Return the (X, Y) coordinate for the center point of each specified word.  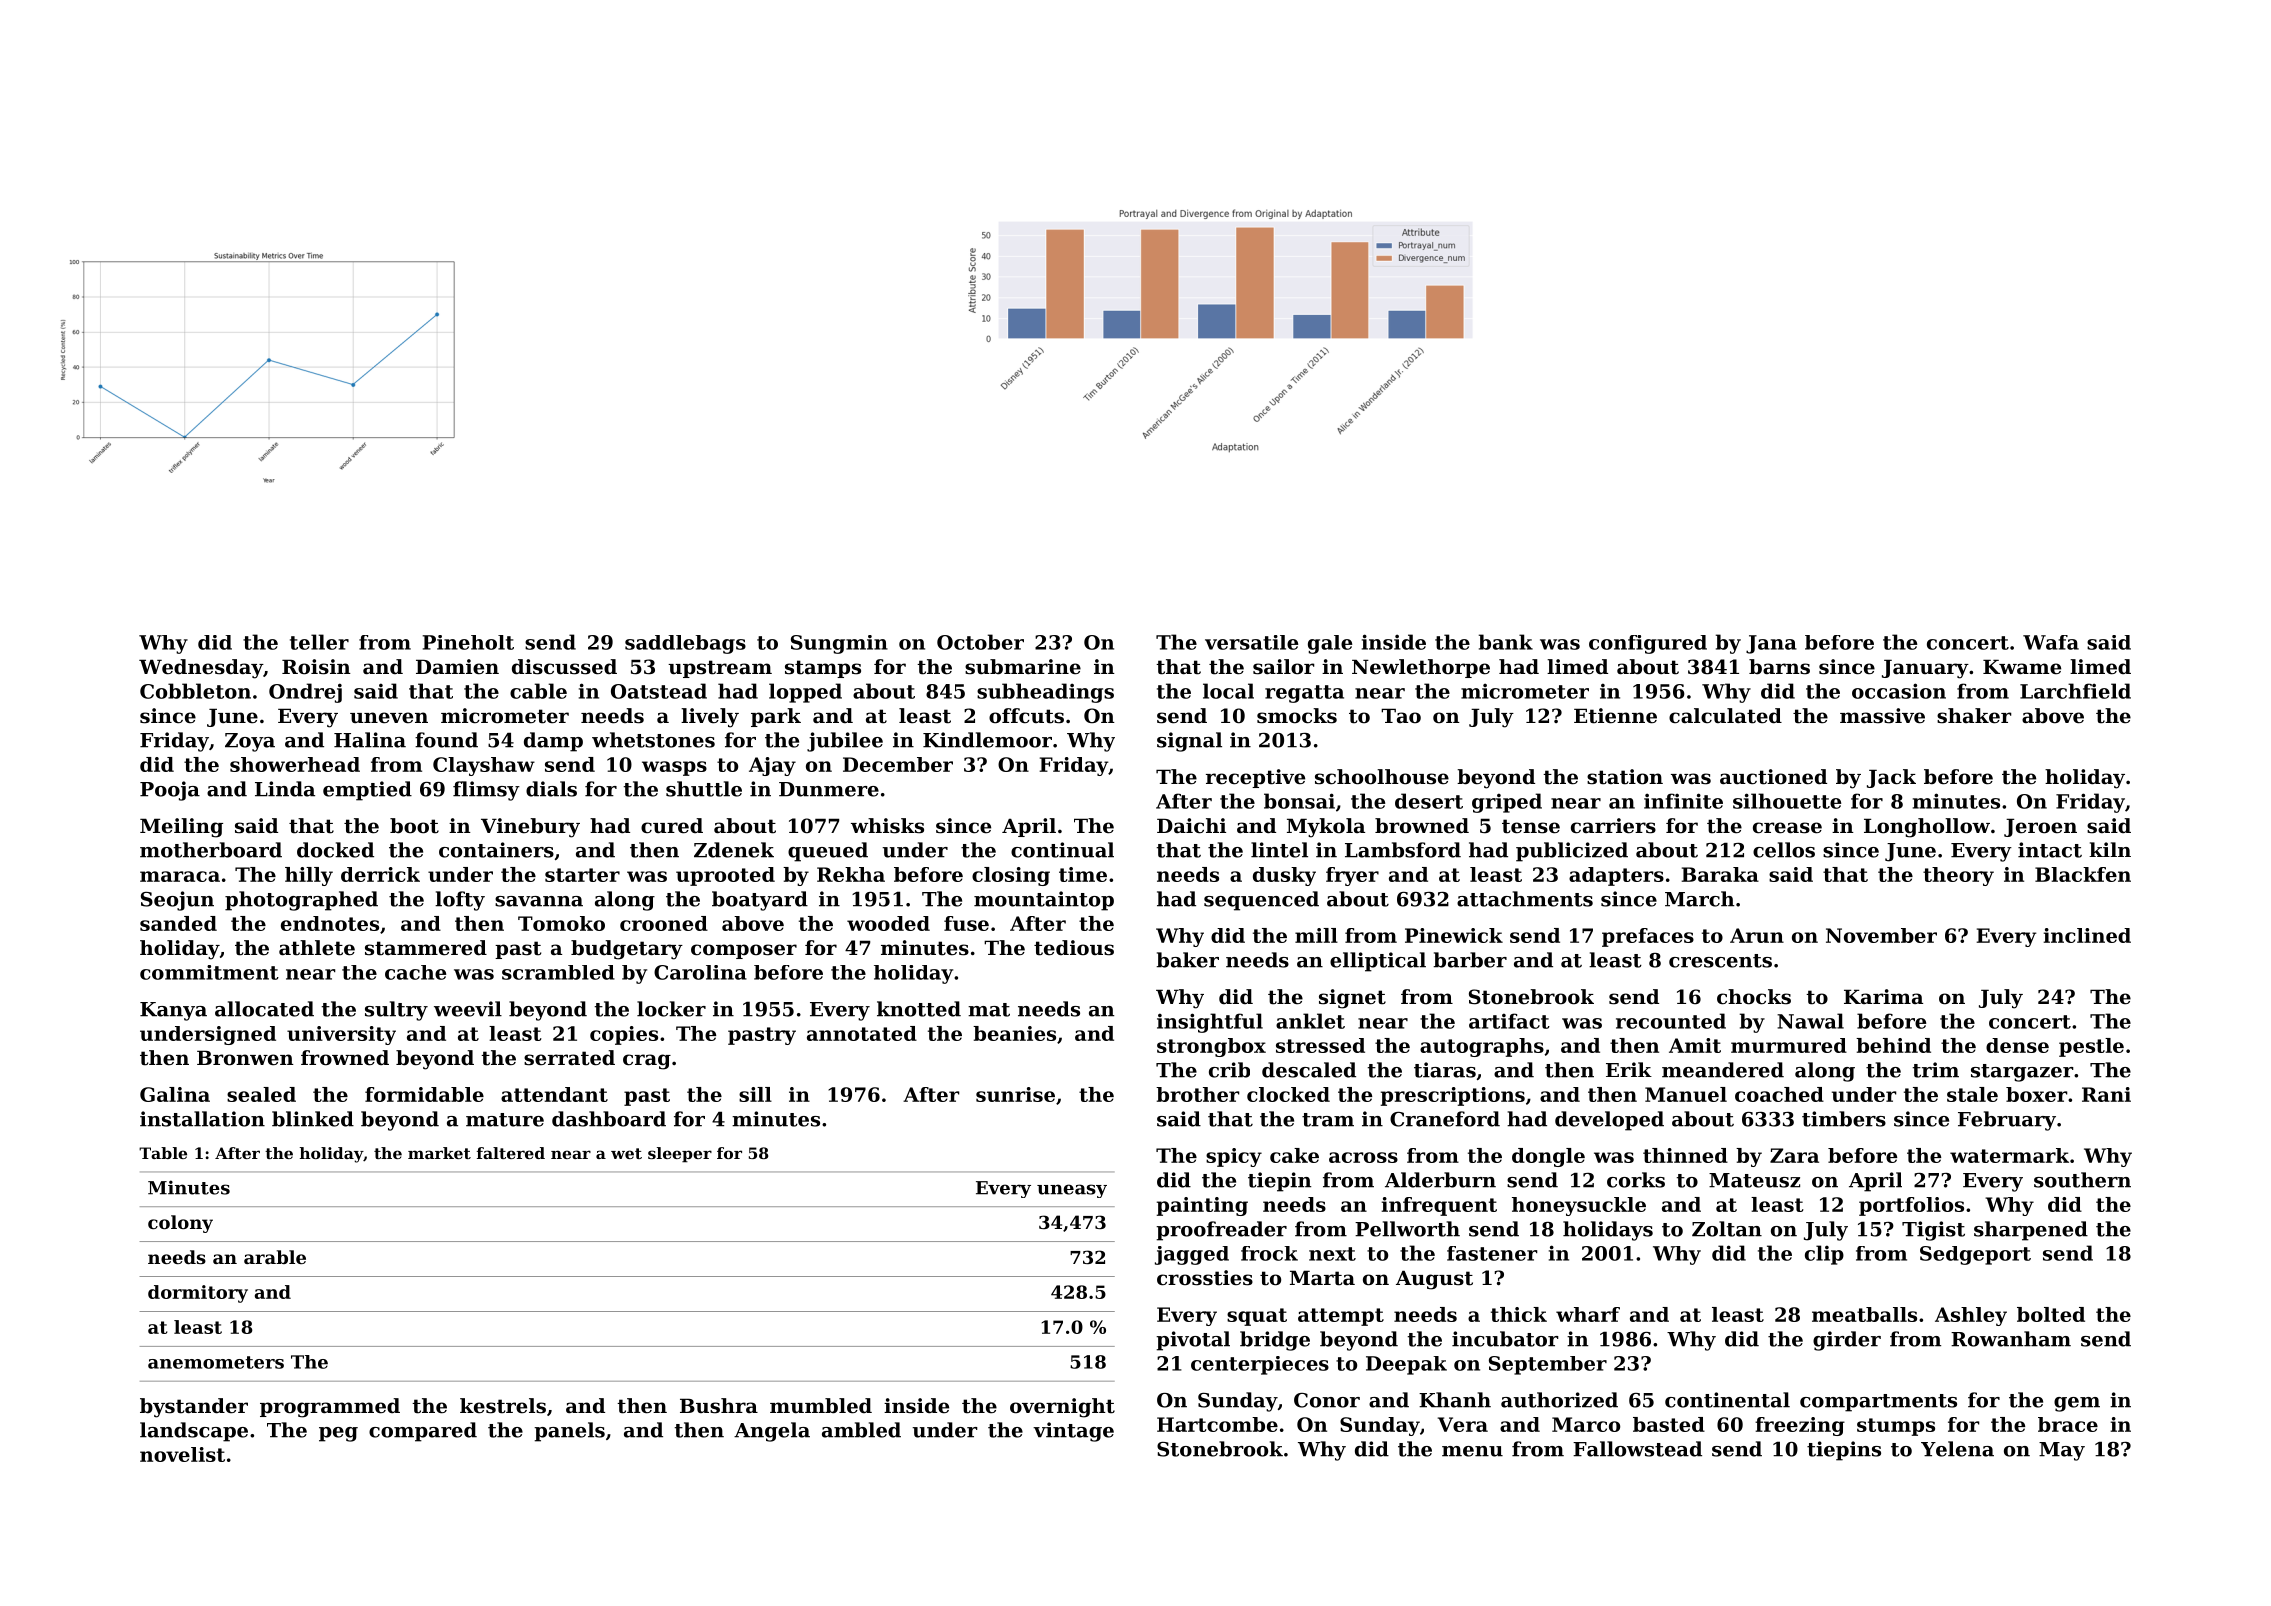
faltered (511, 1153)
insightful (1210, 1023)
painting (1202, 1206)
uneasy (1072, 1191)
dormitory (198, 1294)
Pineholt (468, 642)
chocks (1754, 997)
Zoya (250, 742)
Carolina (700, 972)
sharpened (2031, 1231)
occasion (1899, 691)
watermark (2009, 1155)
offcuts (1026, 716)
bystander (194, 1408)
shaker (1974, 716)
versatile (1251, 642)
